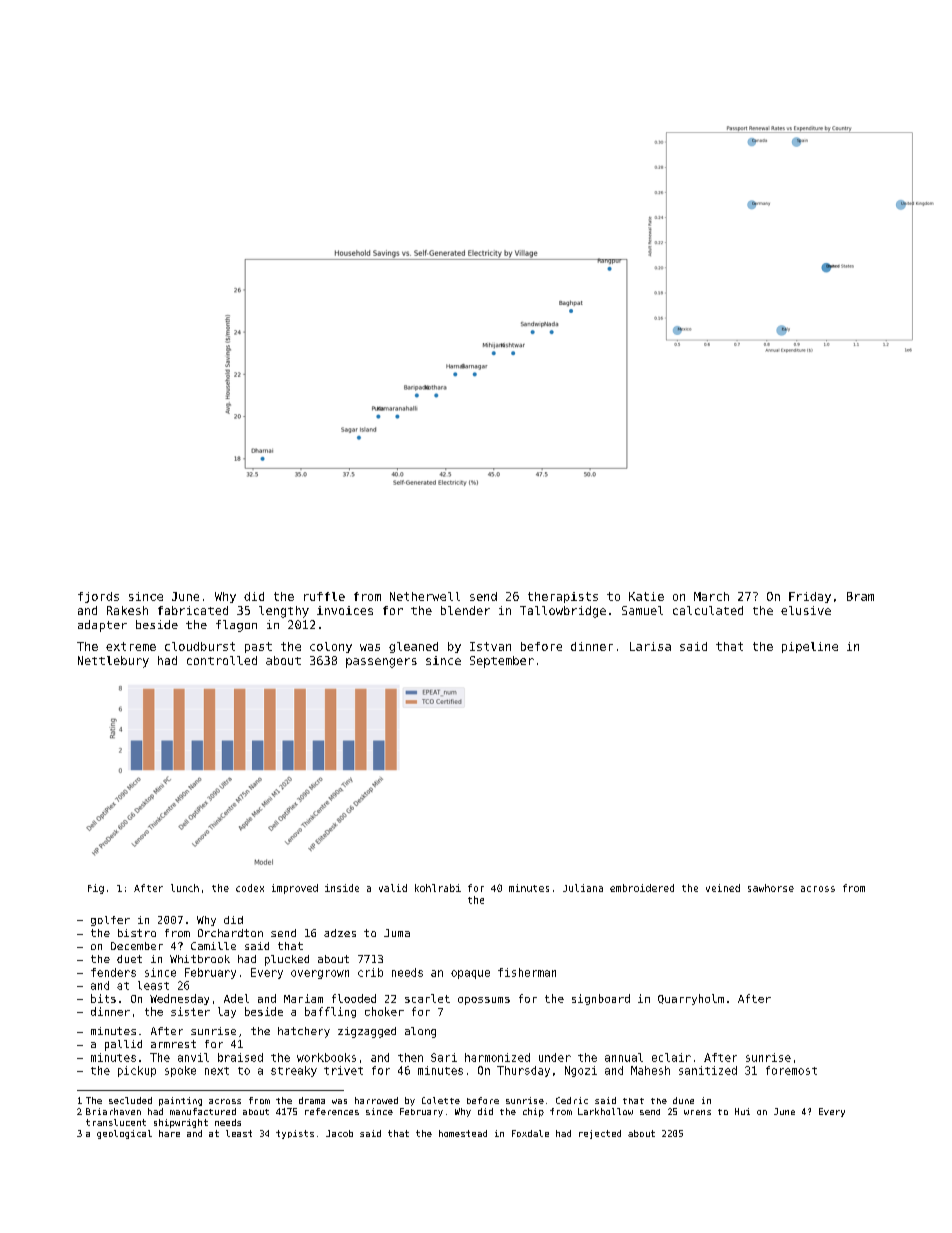 This image has width=952, height=1233. What do you see at coordinates (860, 596) in the image?
I see `Bram` at bounding box center [860, 596].
